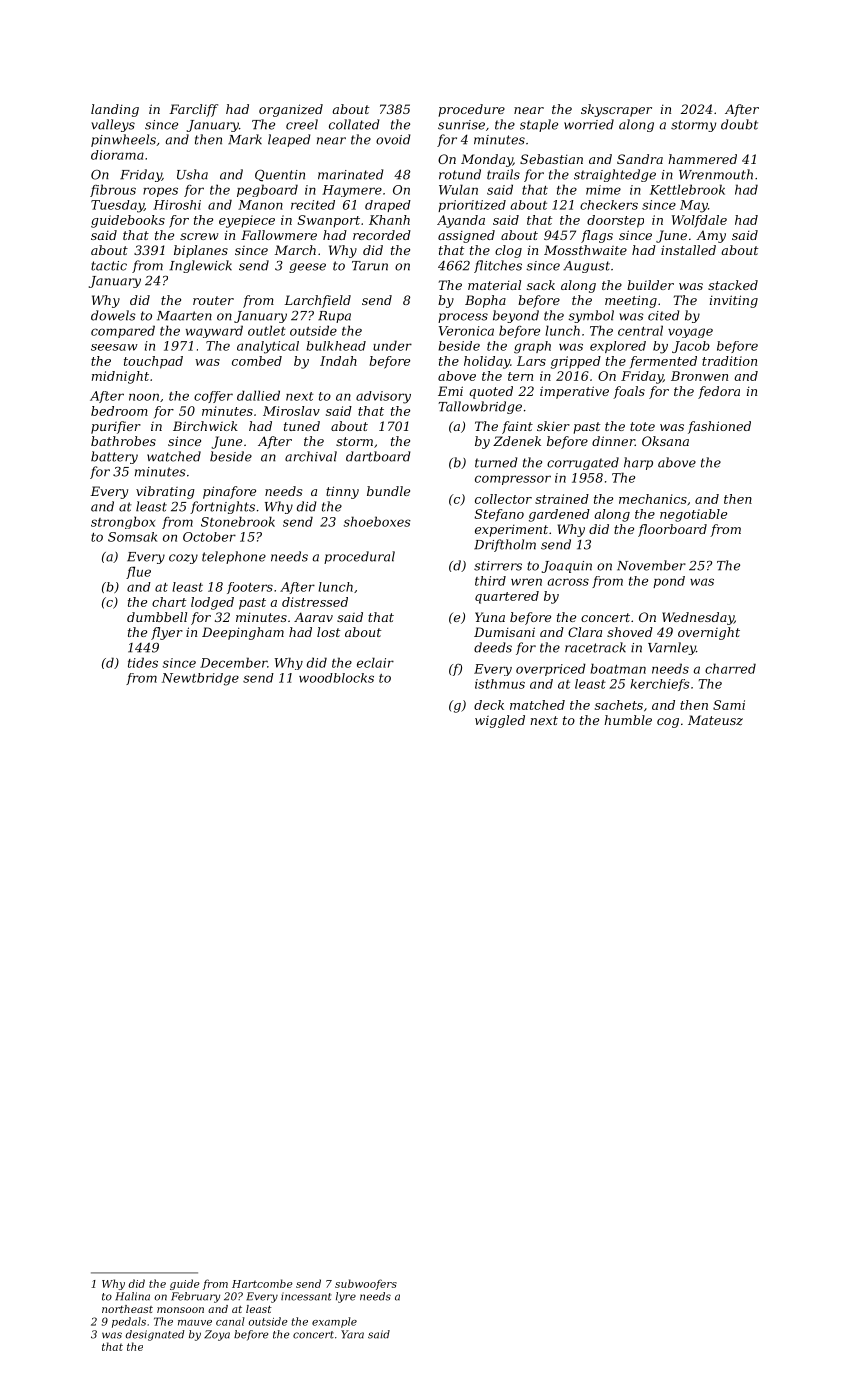  What do you see at coordinates (302, 426) in the screenshot?
I see `tuned` at bounding box center [302, 426].
